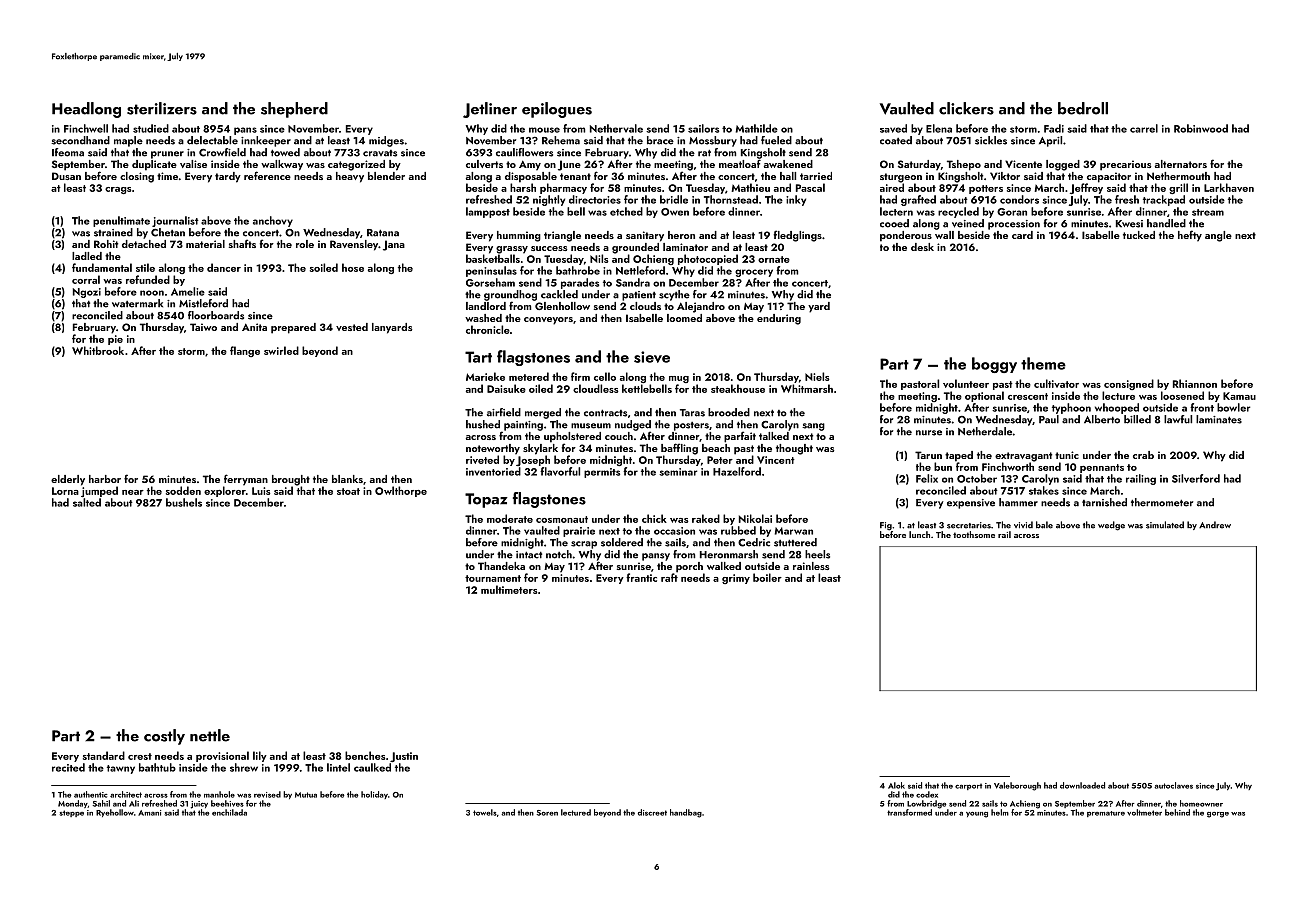 The image size is (1308, 924). Describe the element at coordinates (338, 767) in the screenshot. I see `lintel` at that location.
